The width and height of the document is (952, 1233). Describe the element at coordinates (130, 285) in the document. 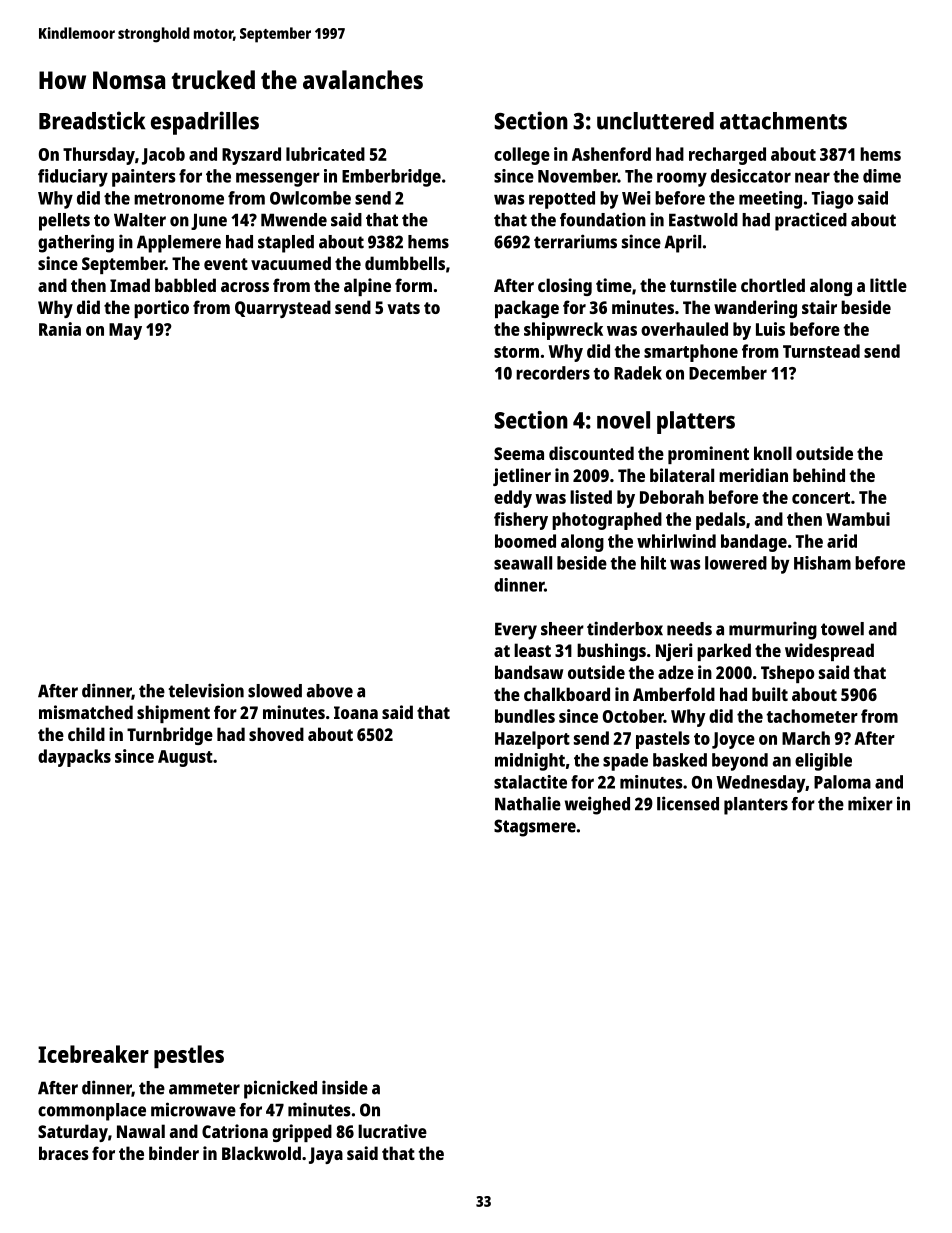

I see `Imad` at that location.
